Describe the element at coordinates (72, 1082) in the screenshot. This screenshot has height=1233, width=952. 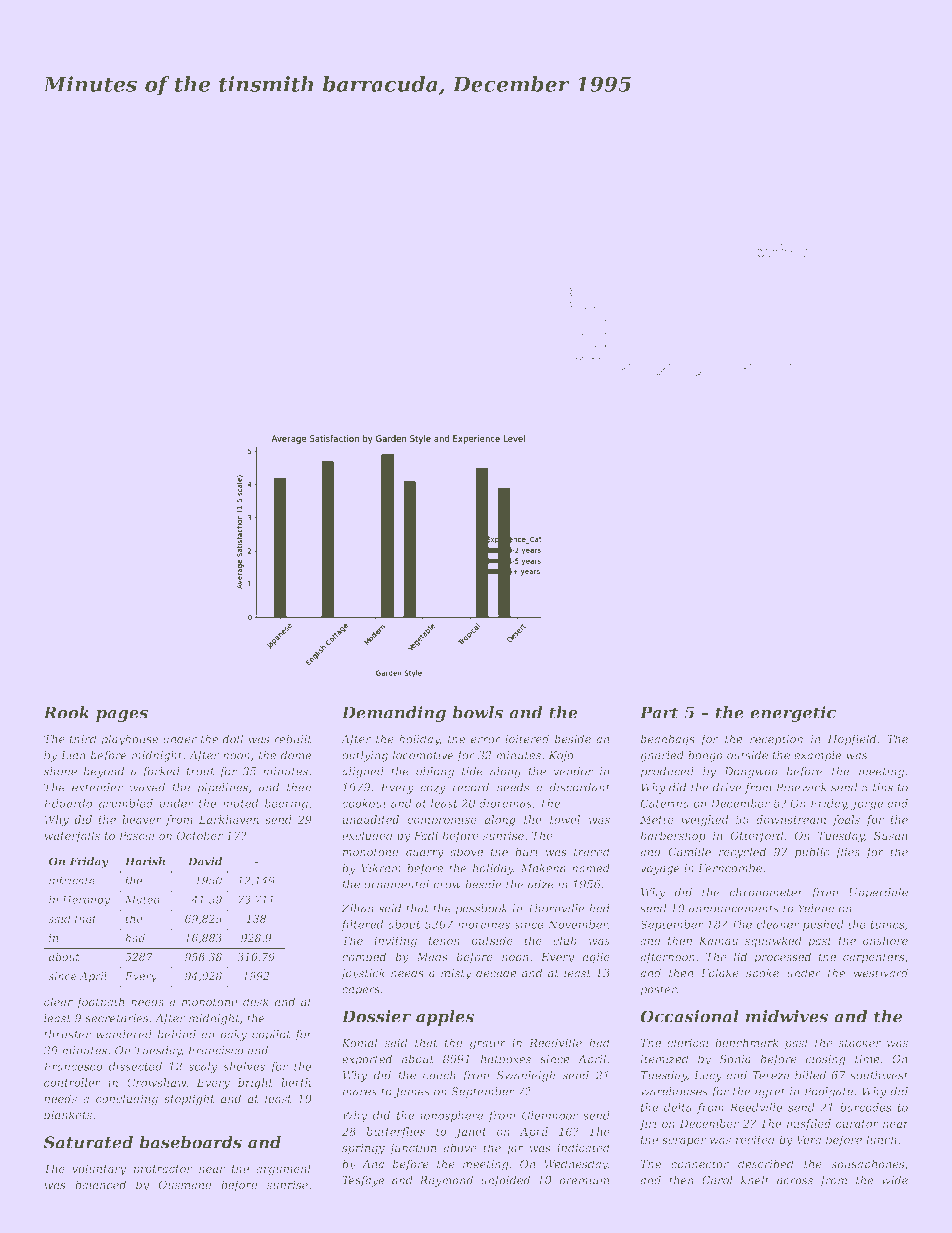
I see `controller` at that location.
